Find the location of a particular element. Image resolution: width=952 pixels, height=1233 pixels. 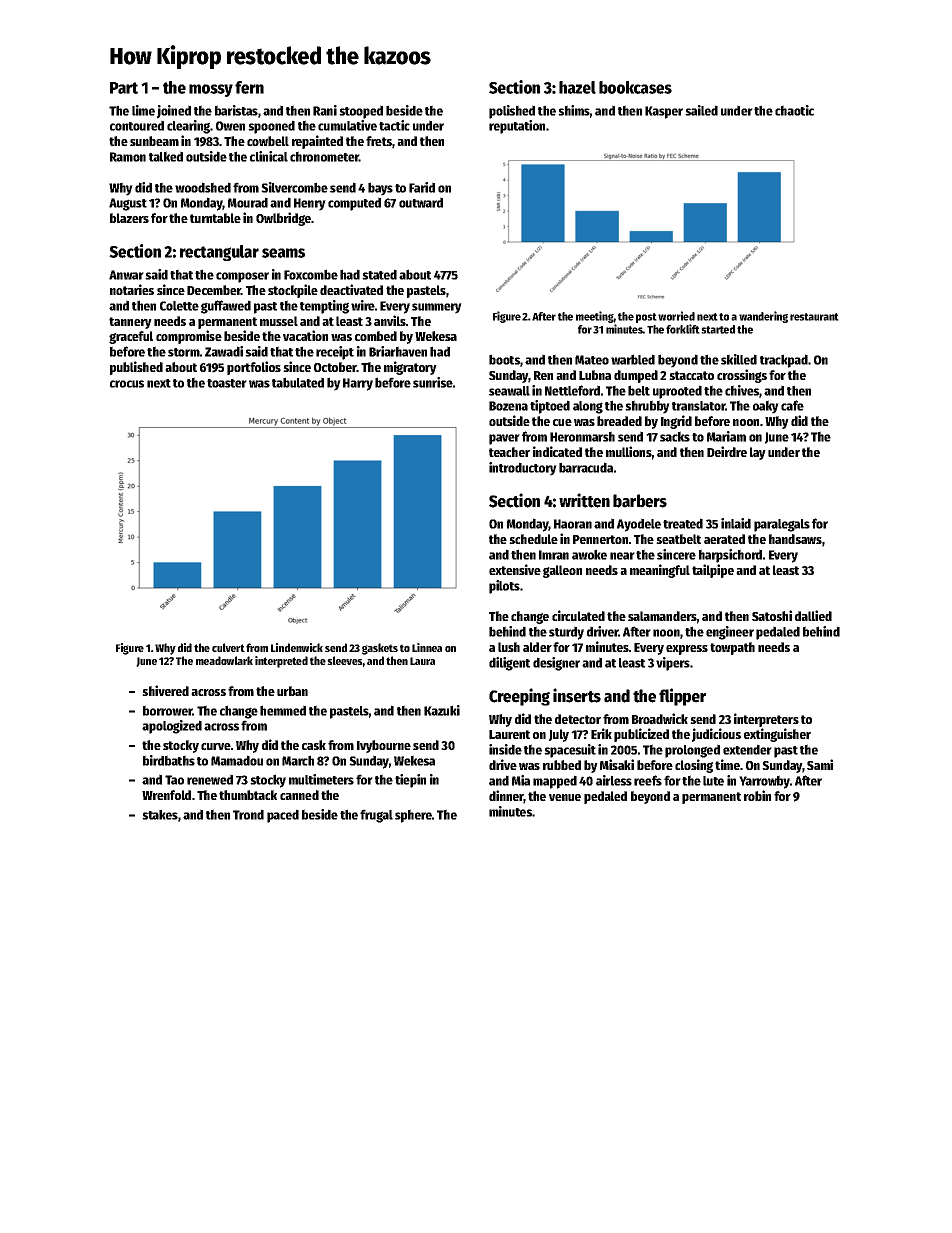

alder is located at coordinates (537, 647).
